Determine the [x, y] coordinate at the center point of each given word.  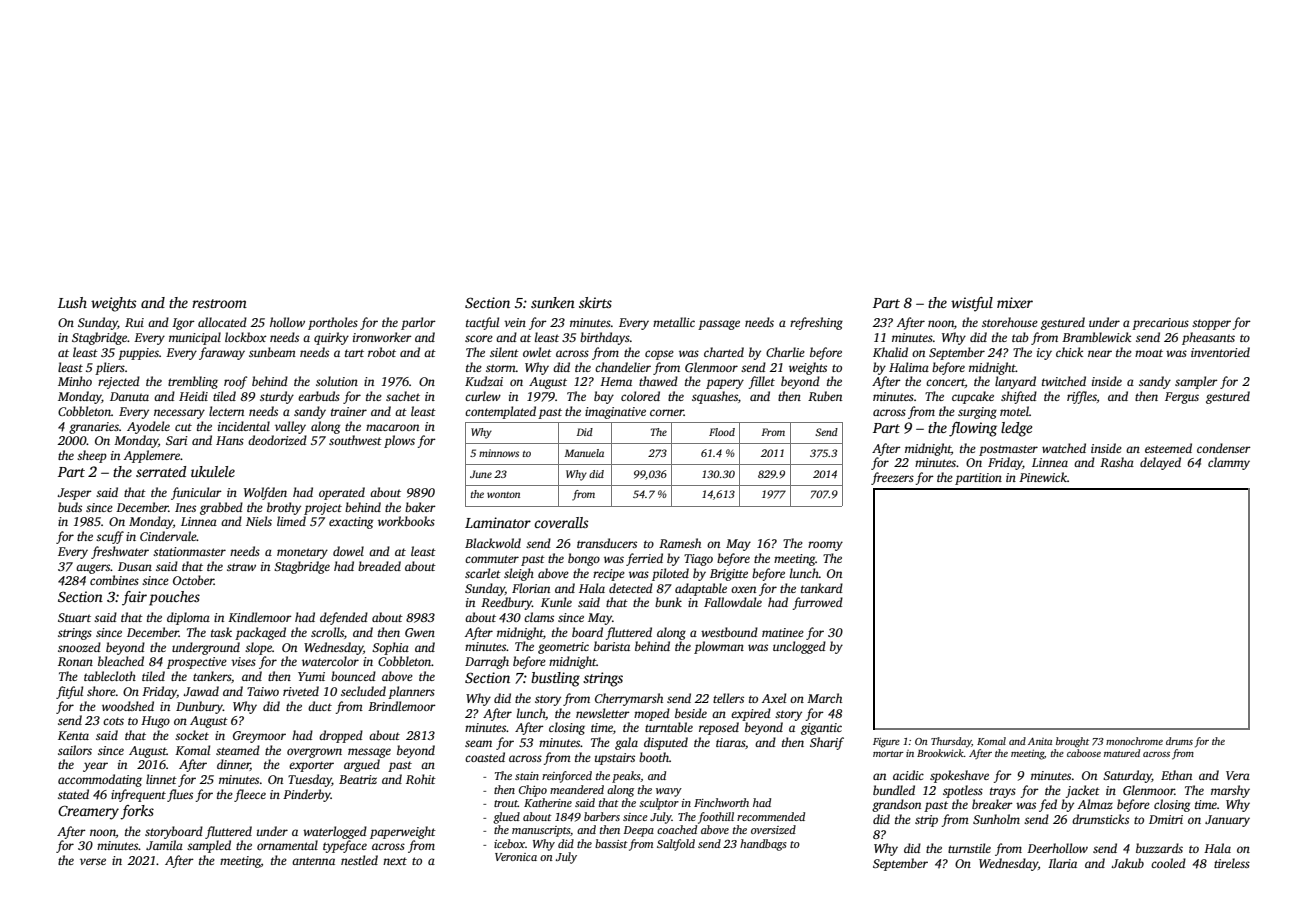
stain [527, 776]
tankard [822, 588]
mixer [1015, 302]
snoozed [79, 647]
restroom [219, 303]
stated [73, 794]
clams [539, 617]
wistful [972, 304]
